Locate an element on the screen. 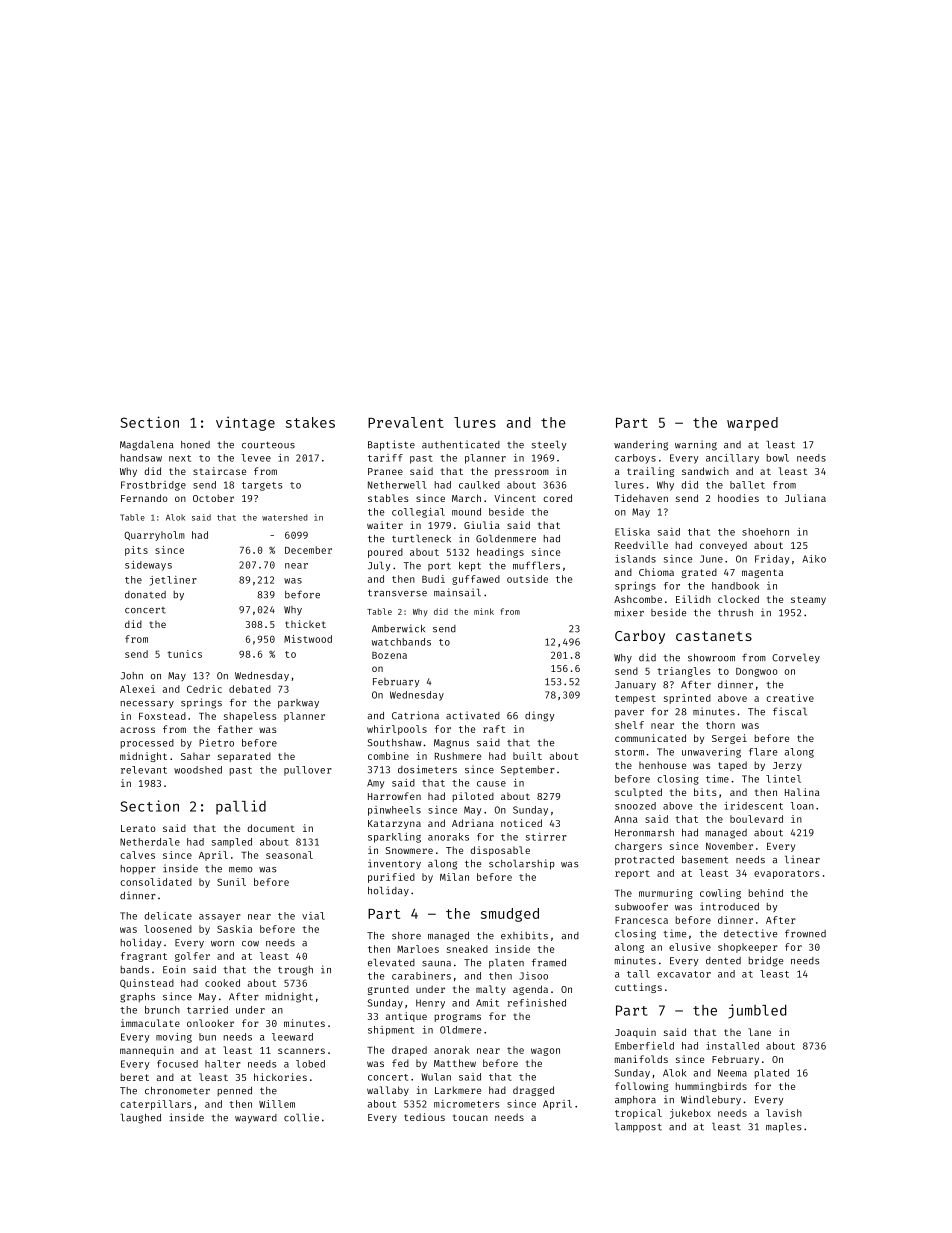 This screenshot has height=1233, width=952. cored is located at coordinates (557, 498).
